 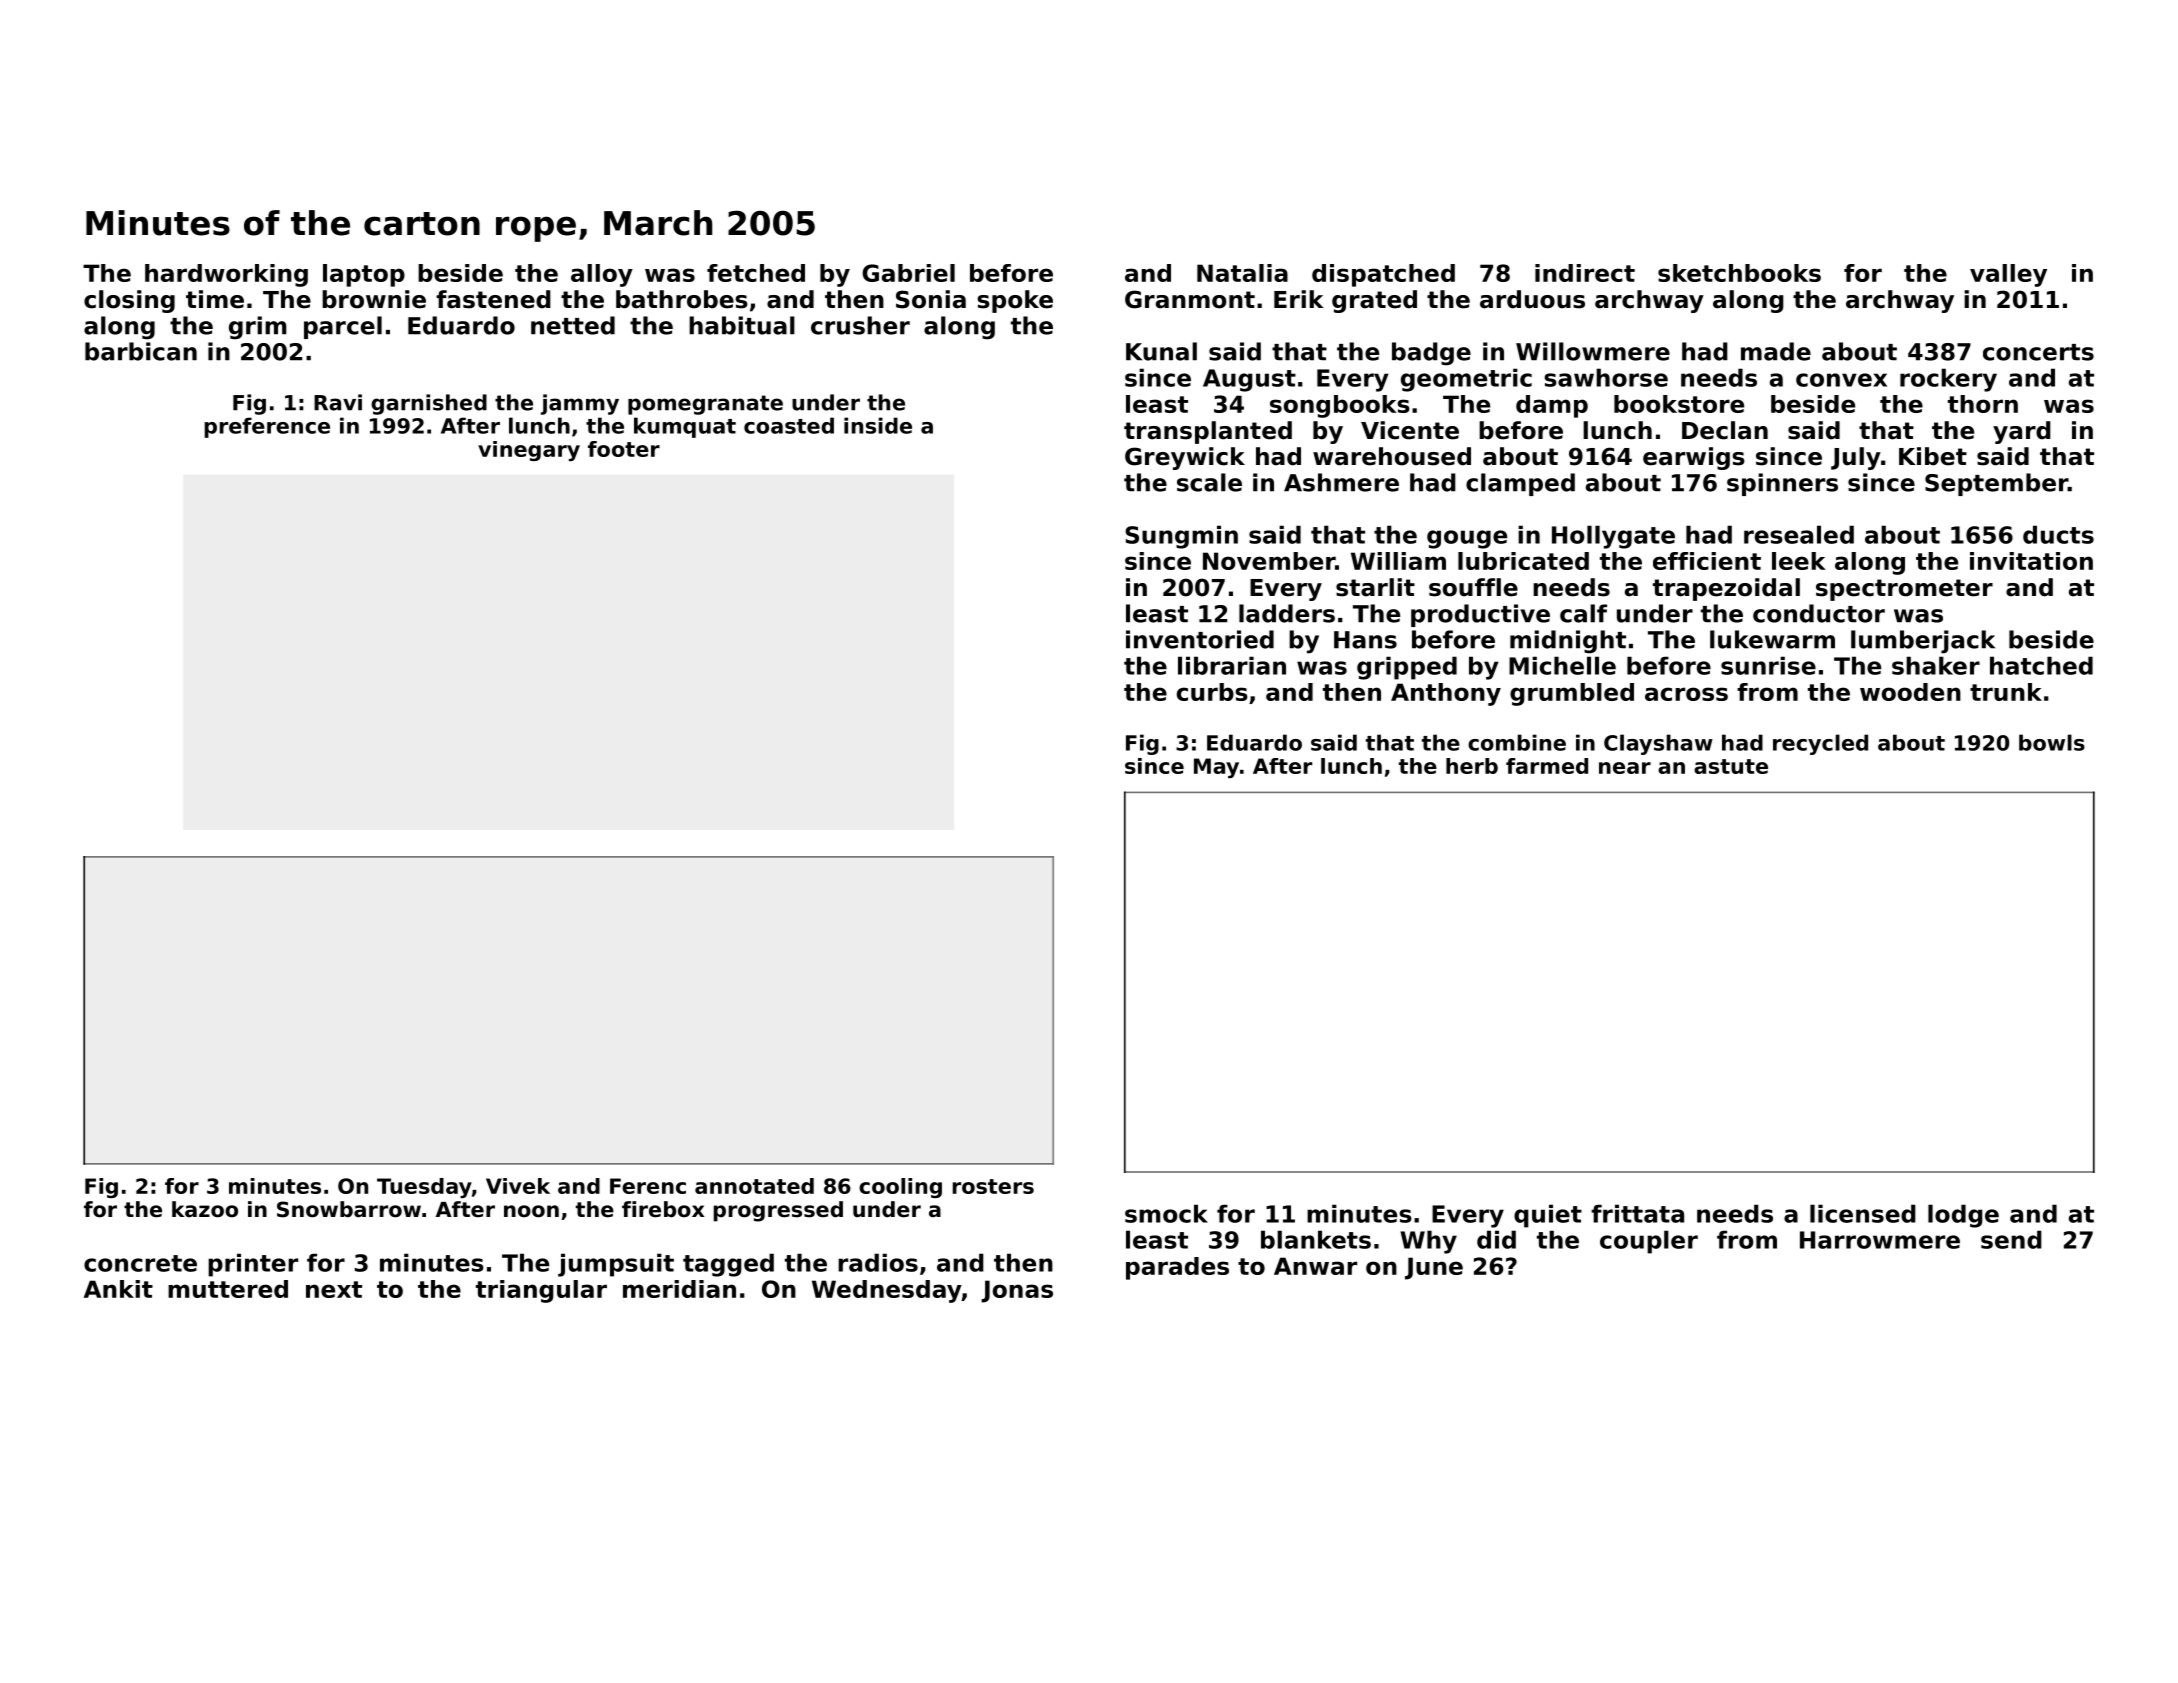 I want to click on closing, so click(x=129, y=301).
